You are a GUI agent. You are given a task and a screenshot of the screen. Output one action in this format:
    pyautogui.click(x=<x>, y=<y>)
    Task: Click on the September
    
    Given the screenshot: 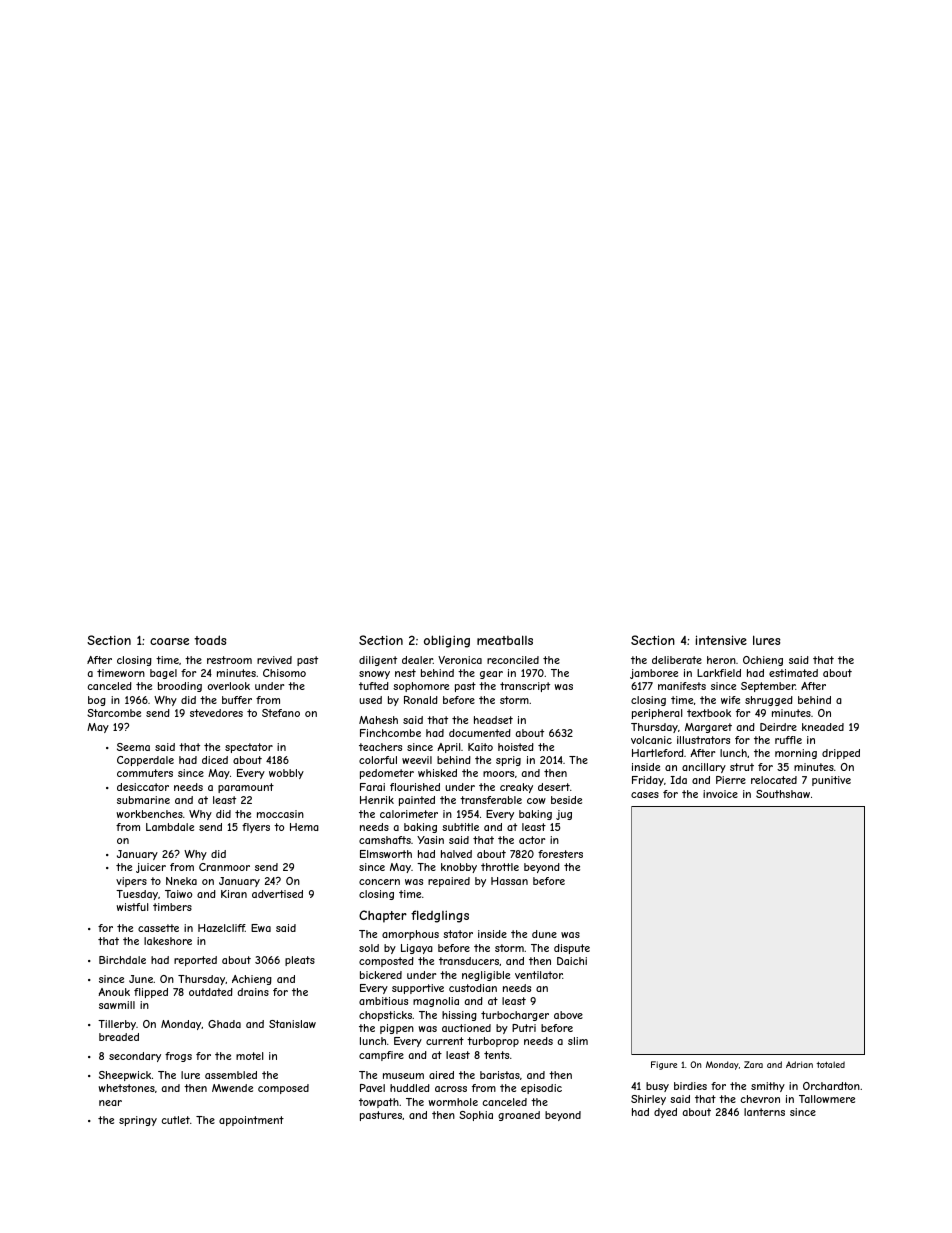 What is the action you would take?
    pyautogui.click(x=768, y=687)
